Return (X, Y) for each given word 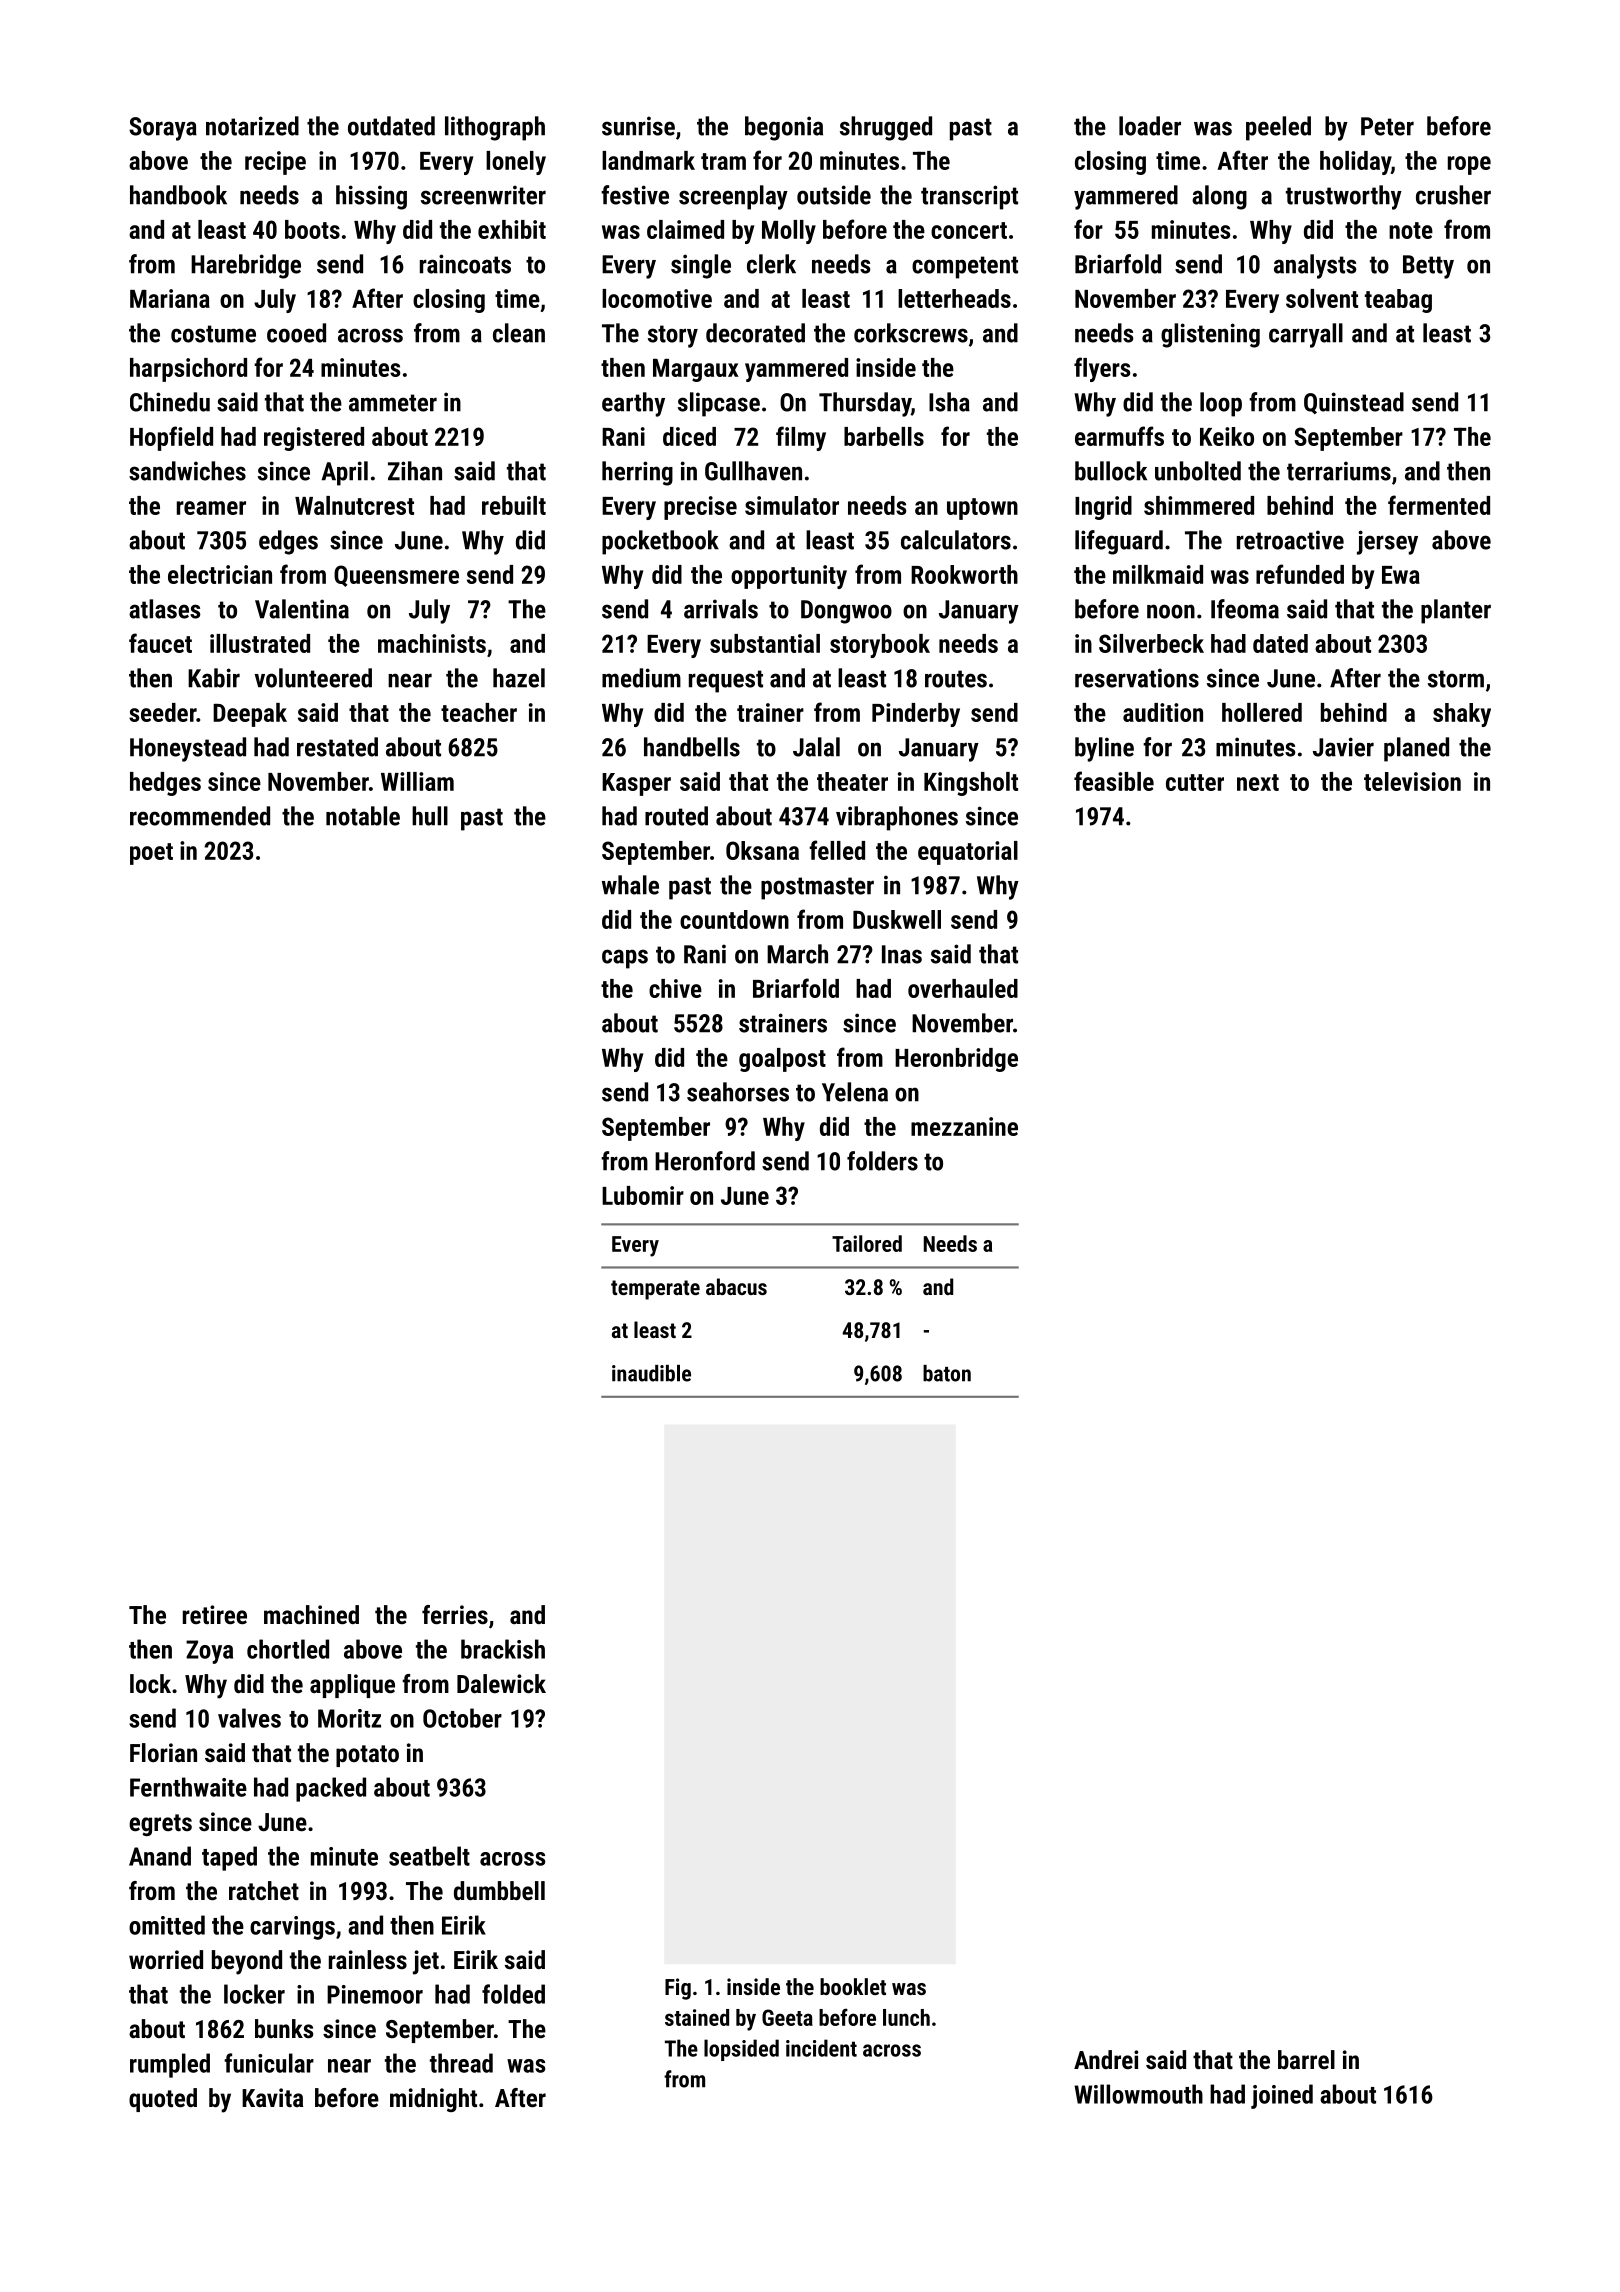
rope (1469, 165)
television (1412, 781)
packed (331, 1789)
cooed (296, 333)
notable (363, 816)
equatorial (968, 853)
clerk (771, 264)
